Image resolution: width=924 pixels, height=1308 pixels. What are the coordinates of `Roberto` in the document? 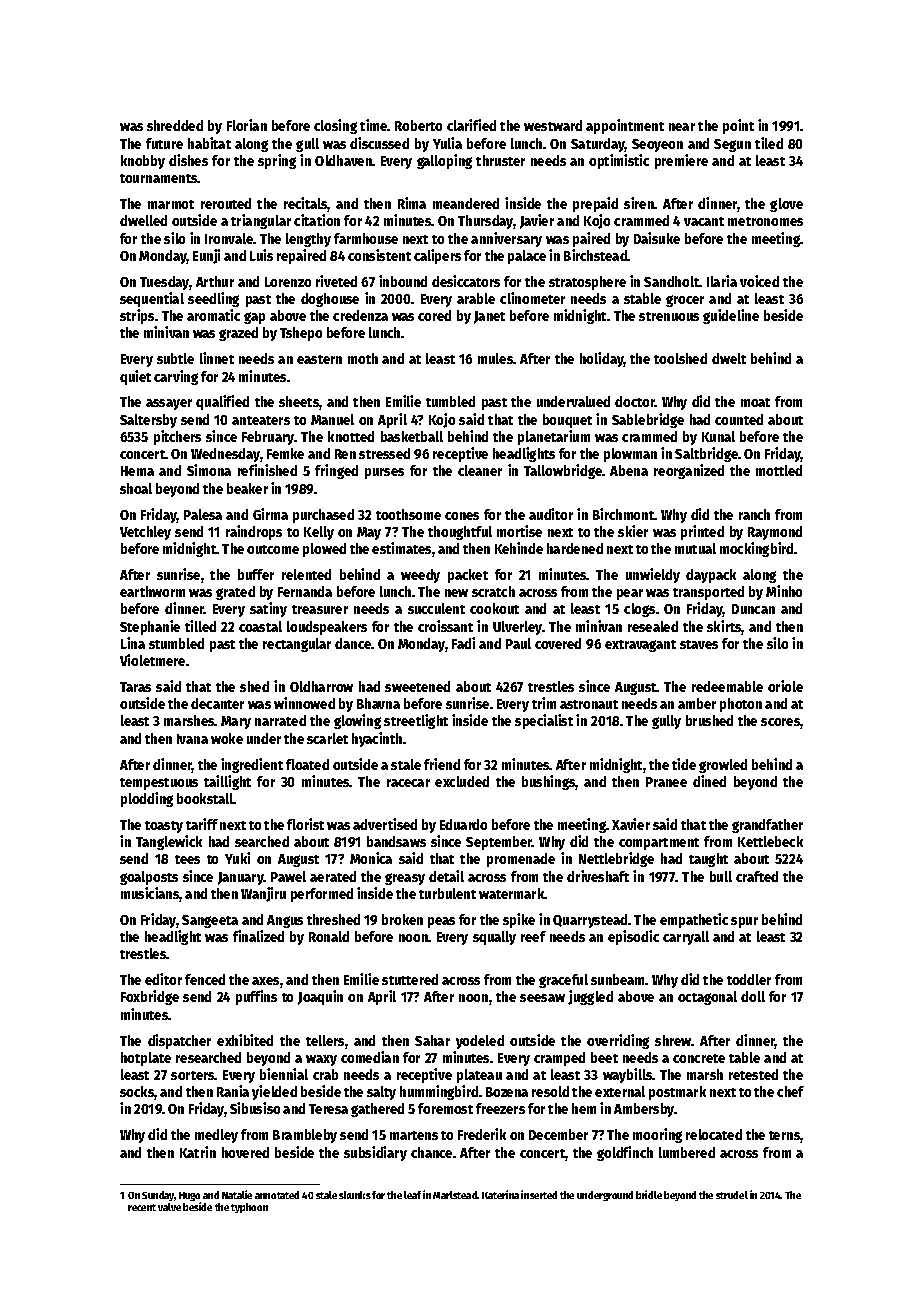 It's located at (418, 125).
